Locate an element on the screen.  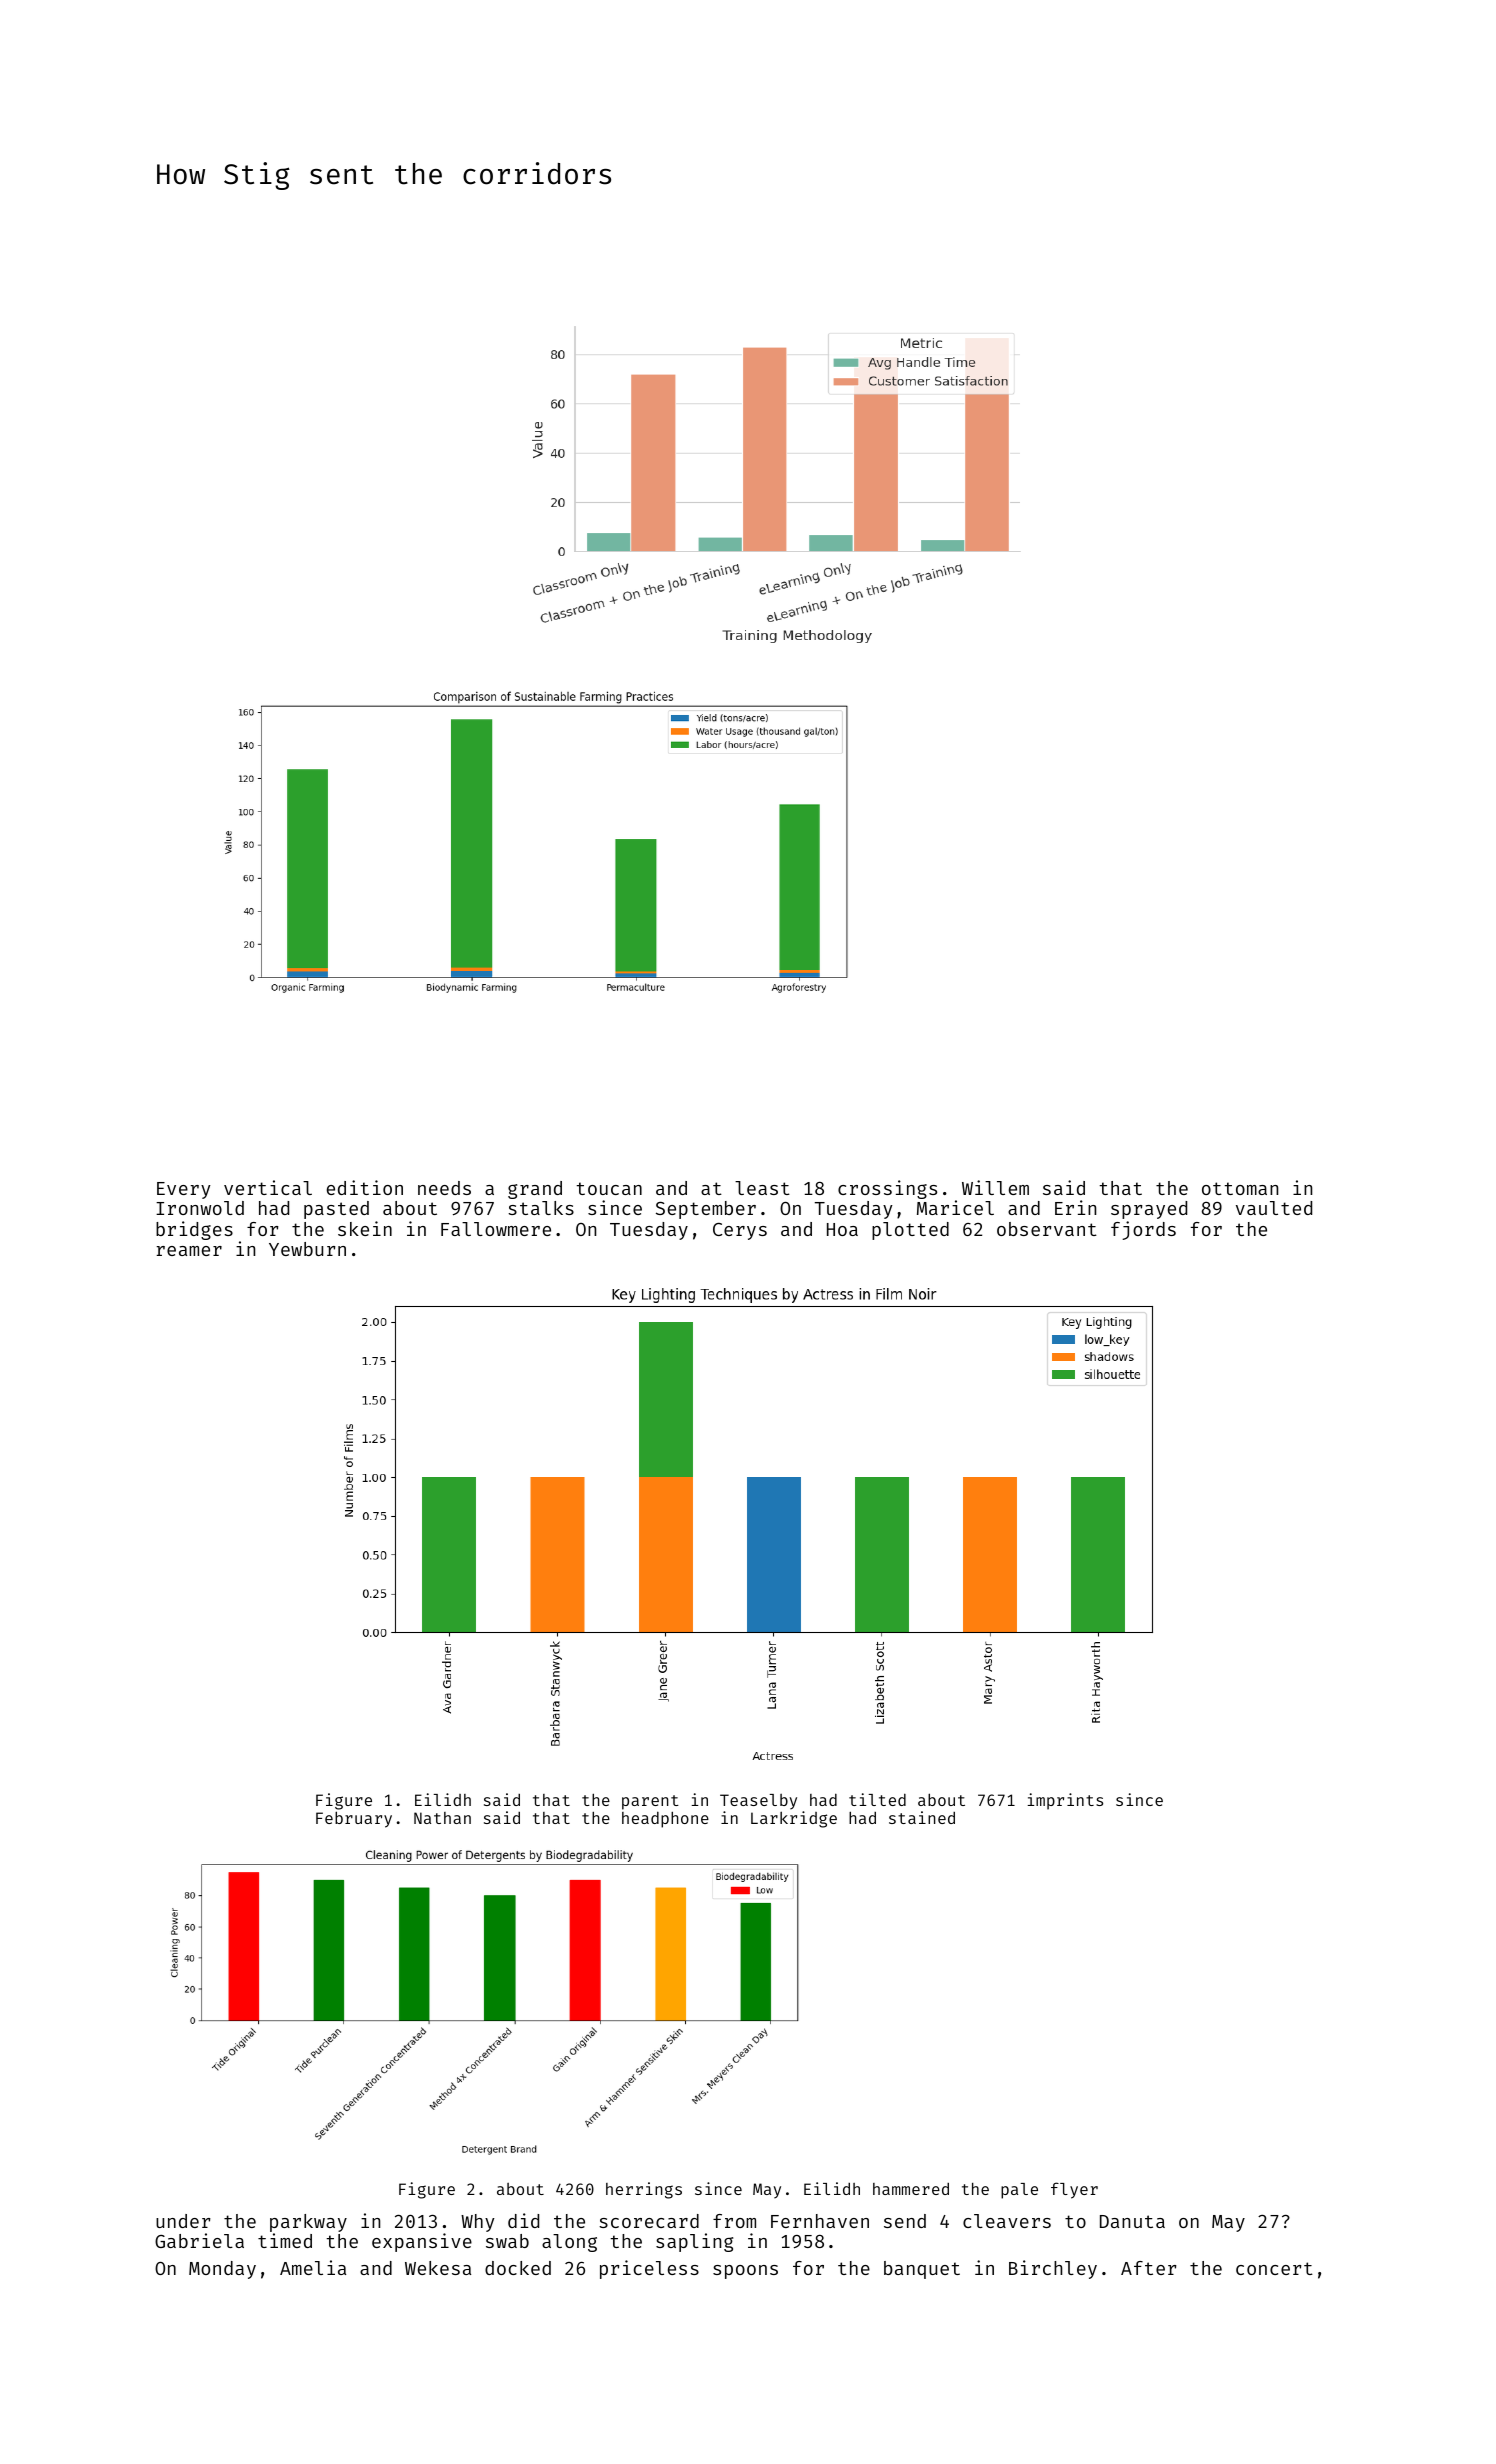
reamer is located at coordinates (189, 1251).
